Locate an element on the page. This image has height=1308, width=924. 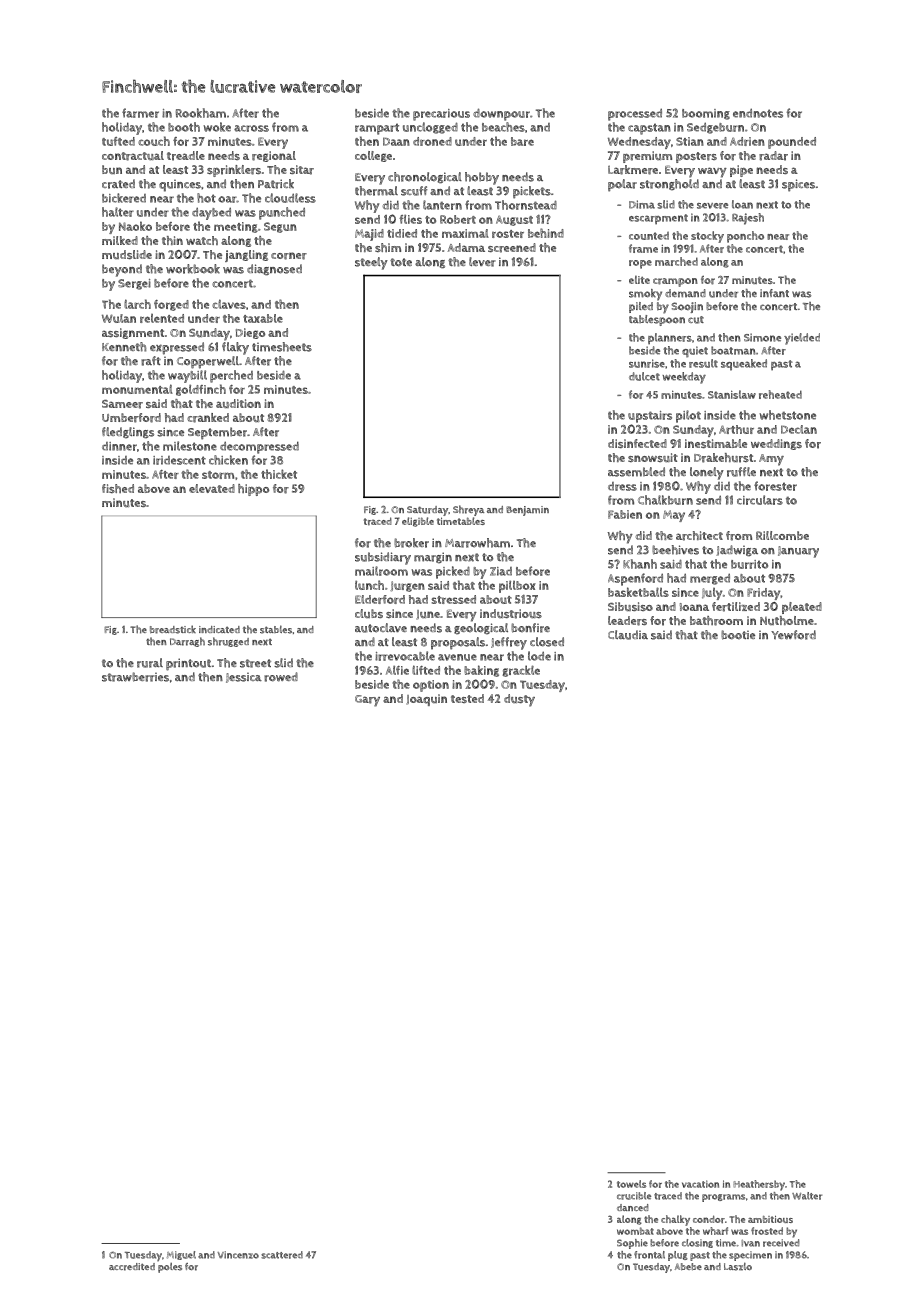
Shreya is located at coordinates (468, 510).
